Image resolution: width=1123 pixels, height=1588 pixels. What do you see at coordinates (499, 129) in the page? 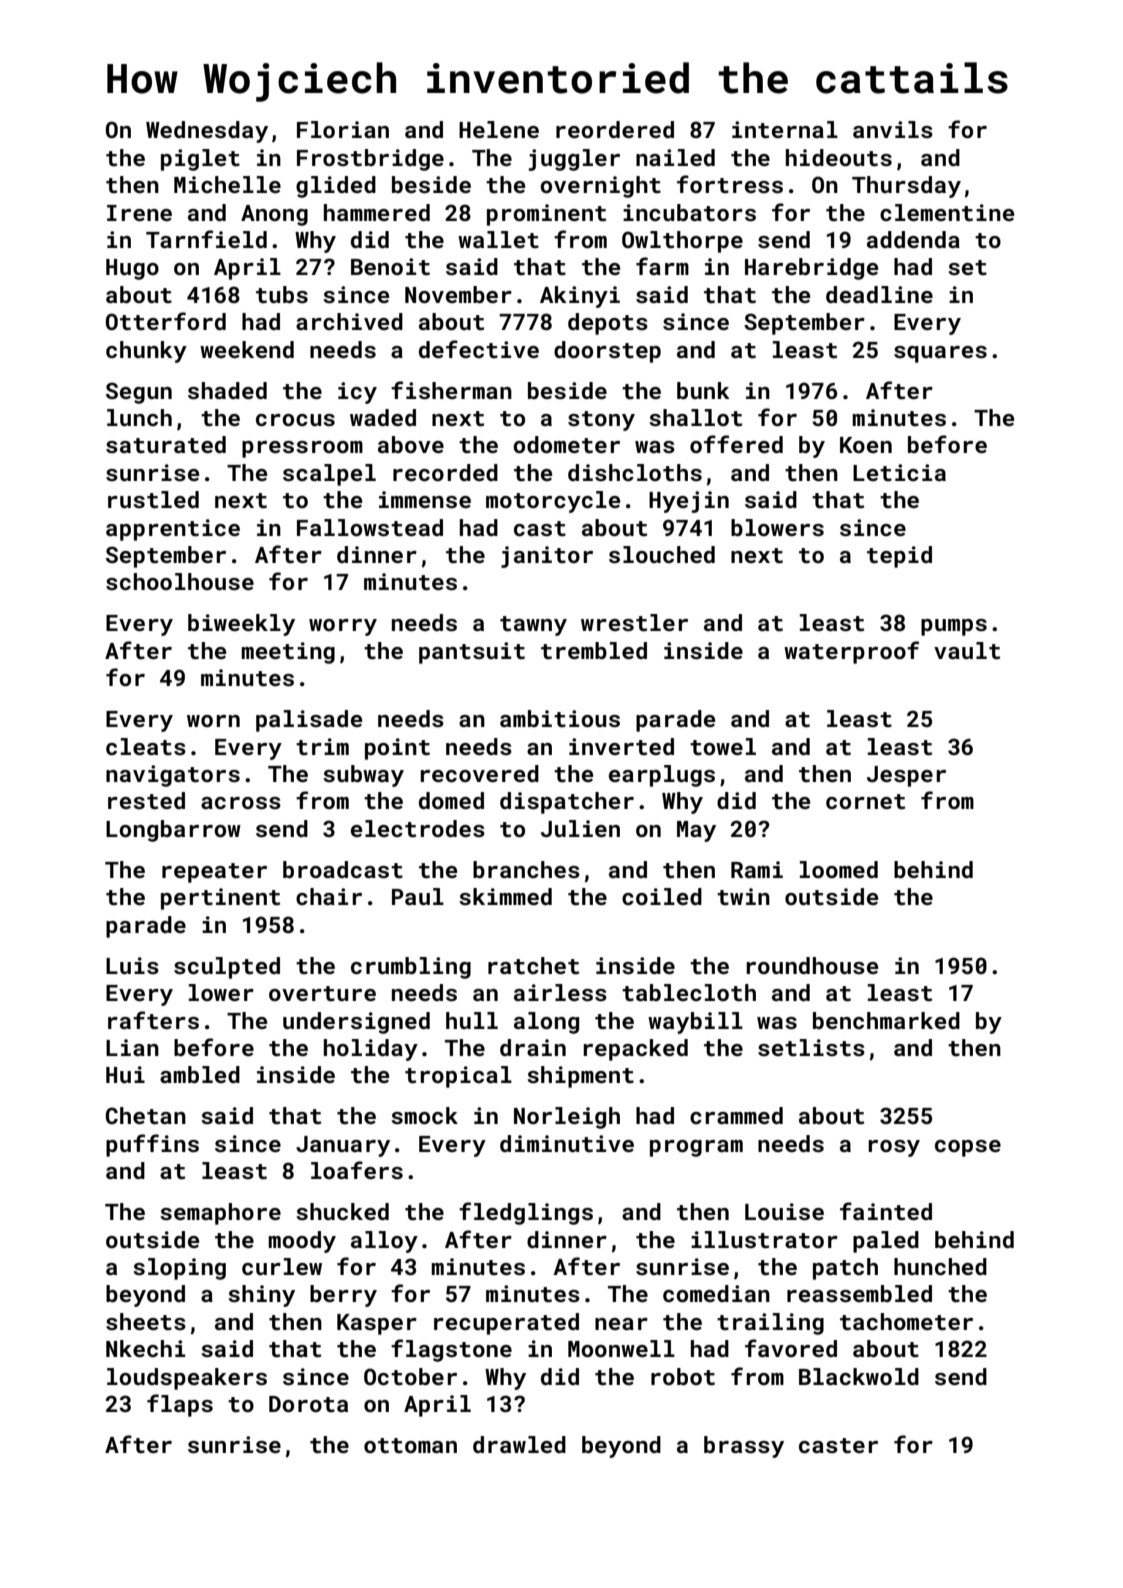
I see `Helene` at bounding box center [499, 129].
